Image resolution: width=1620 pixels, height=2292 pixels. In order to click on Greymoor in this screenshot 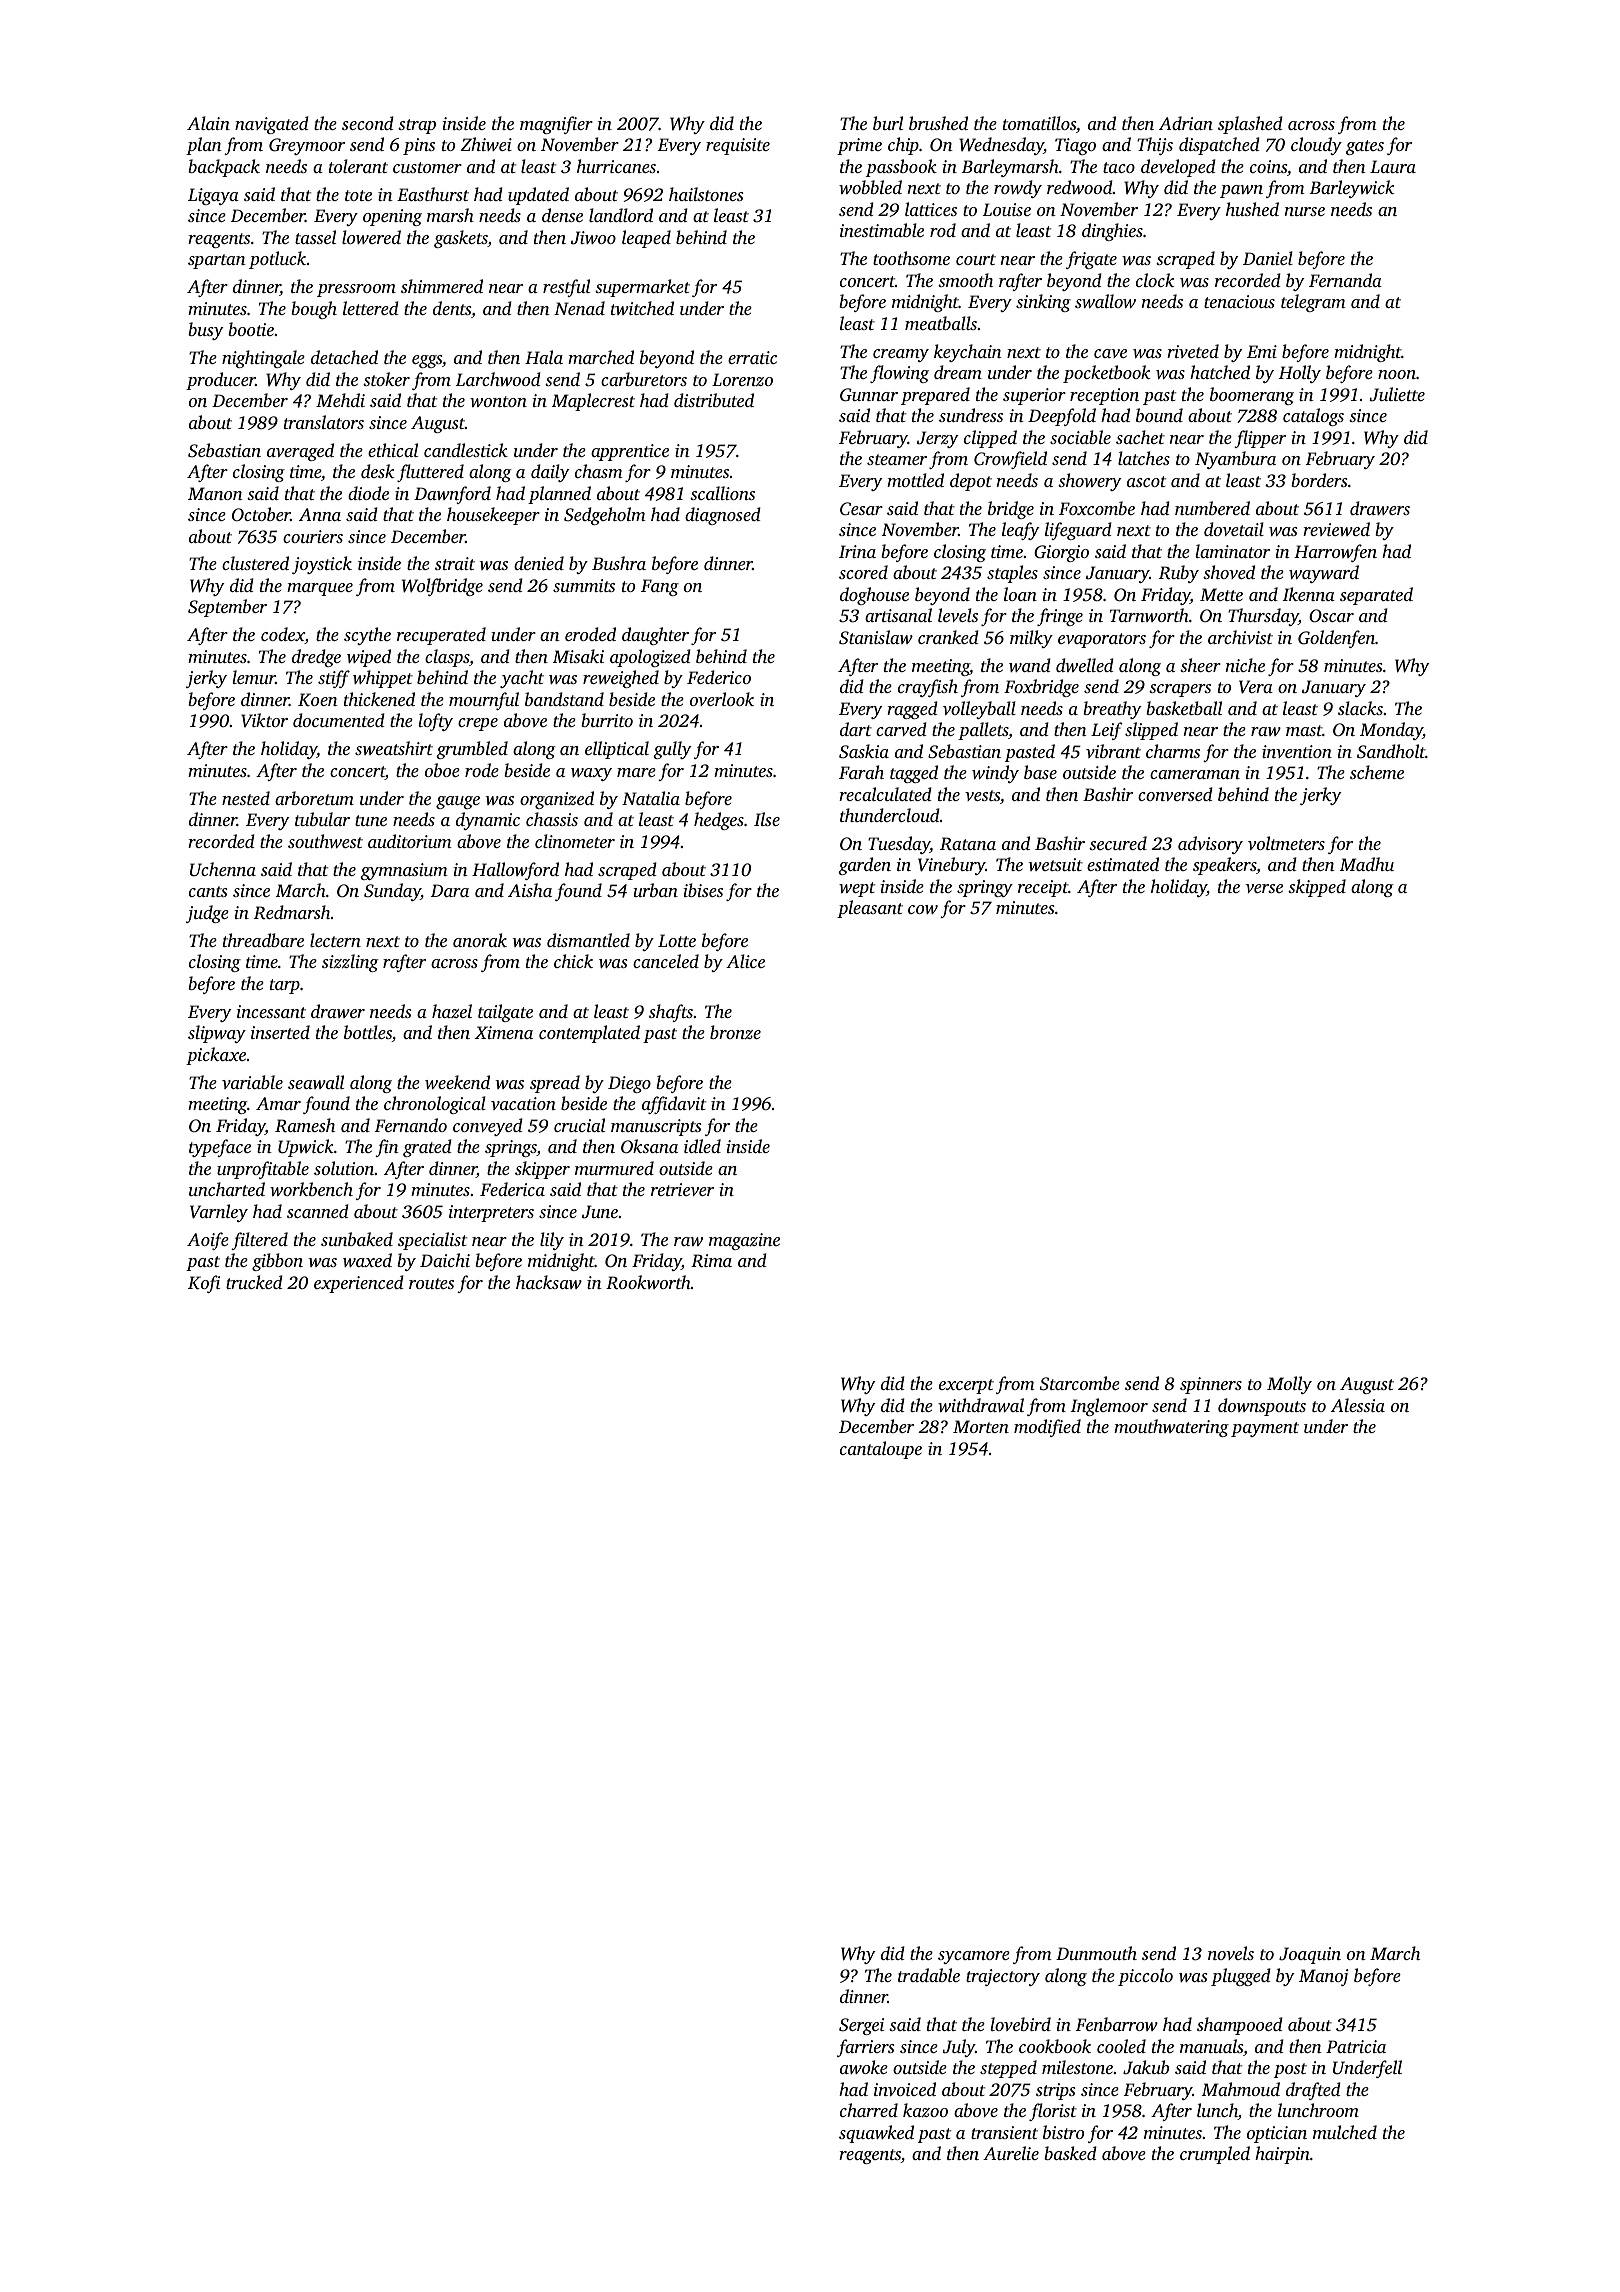, I will do `click(307, 146)`.
